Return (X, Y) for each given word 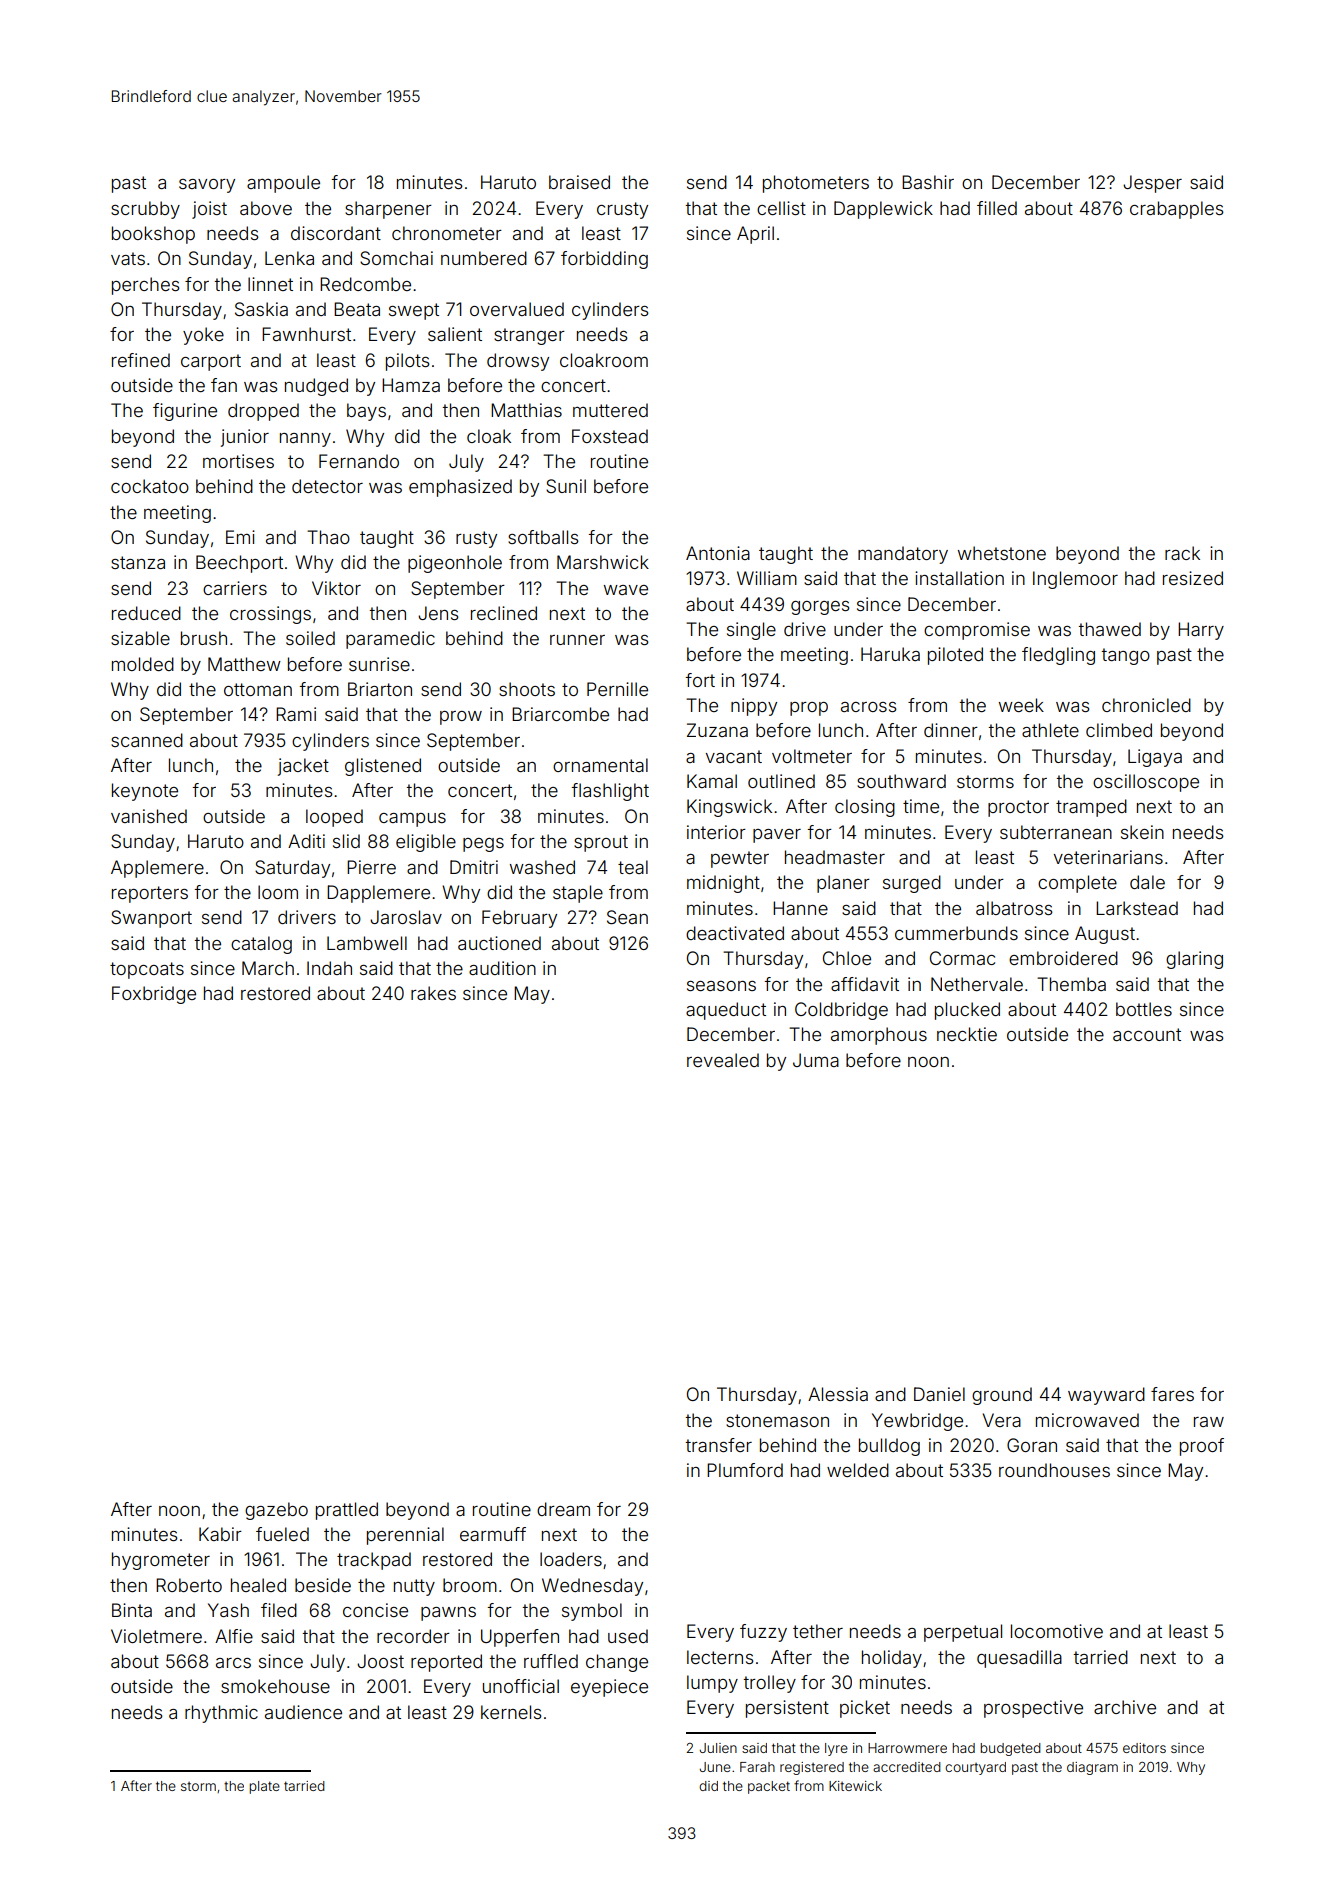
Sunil (566, 486)
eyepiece (609, 1688)
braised (579, 182)
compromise (977, 631)
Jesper (1152, 184)
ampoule (283, 184)
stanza (138, 562)
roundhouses (1054, 1470)
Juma (816, 1060)
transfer (718, 1445)
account (1147, 1034)
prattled (347, 1511)
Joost (380, 1661)
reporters (150, 894)
